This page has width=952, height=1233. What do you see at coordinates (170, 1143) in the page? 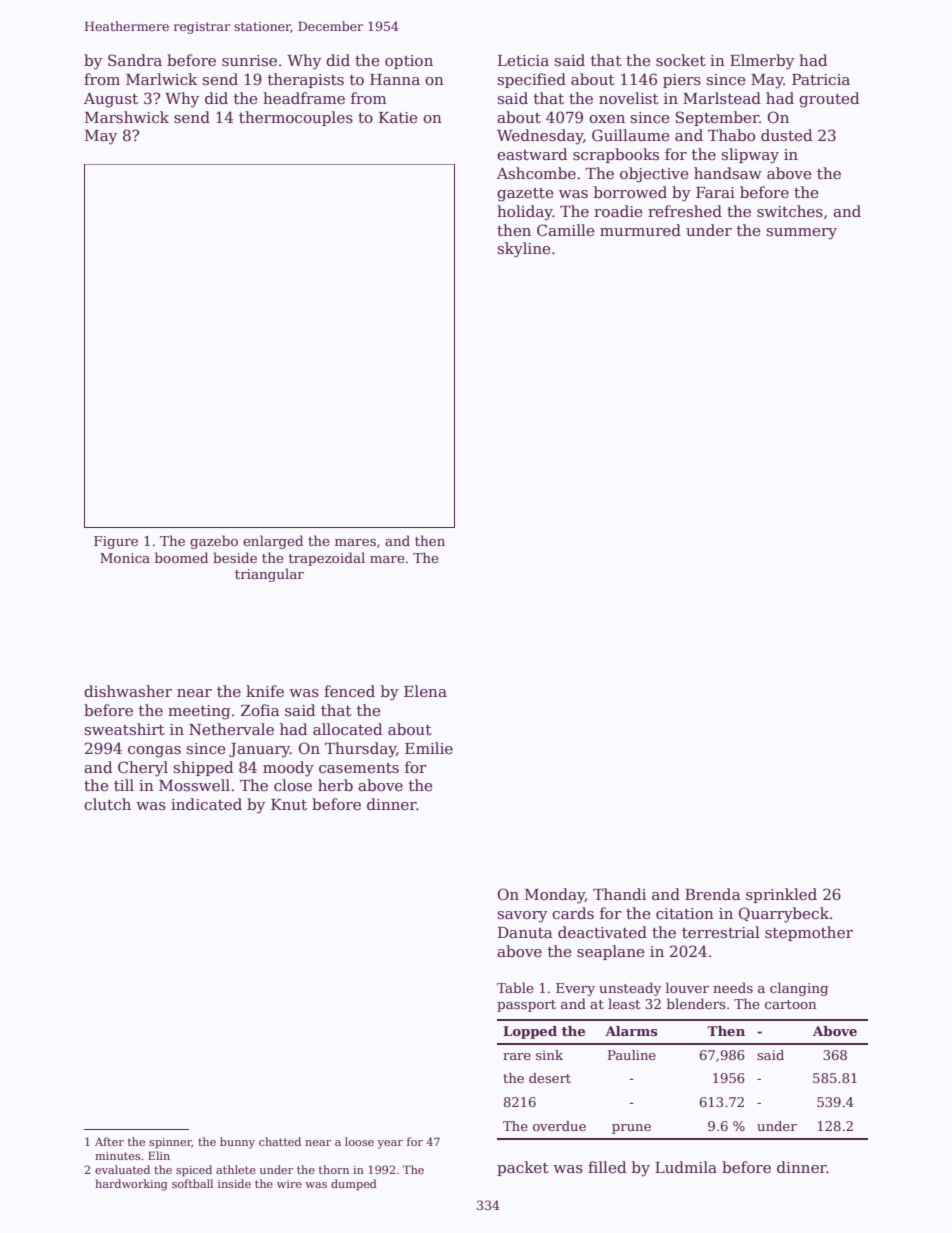
I see `spinner` at bounding box center [170, 1143].
